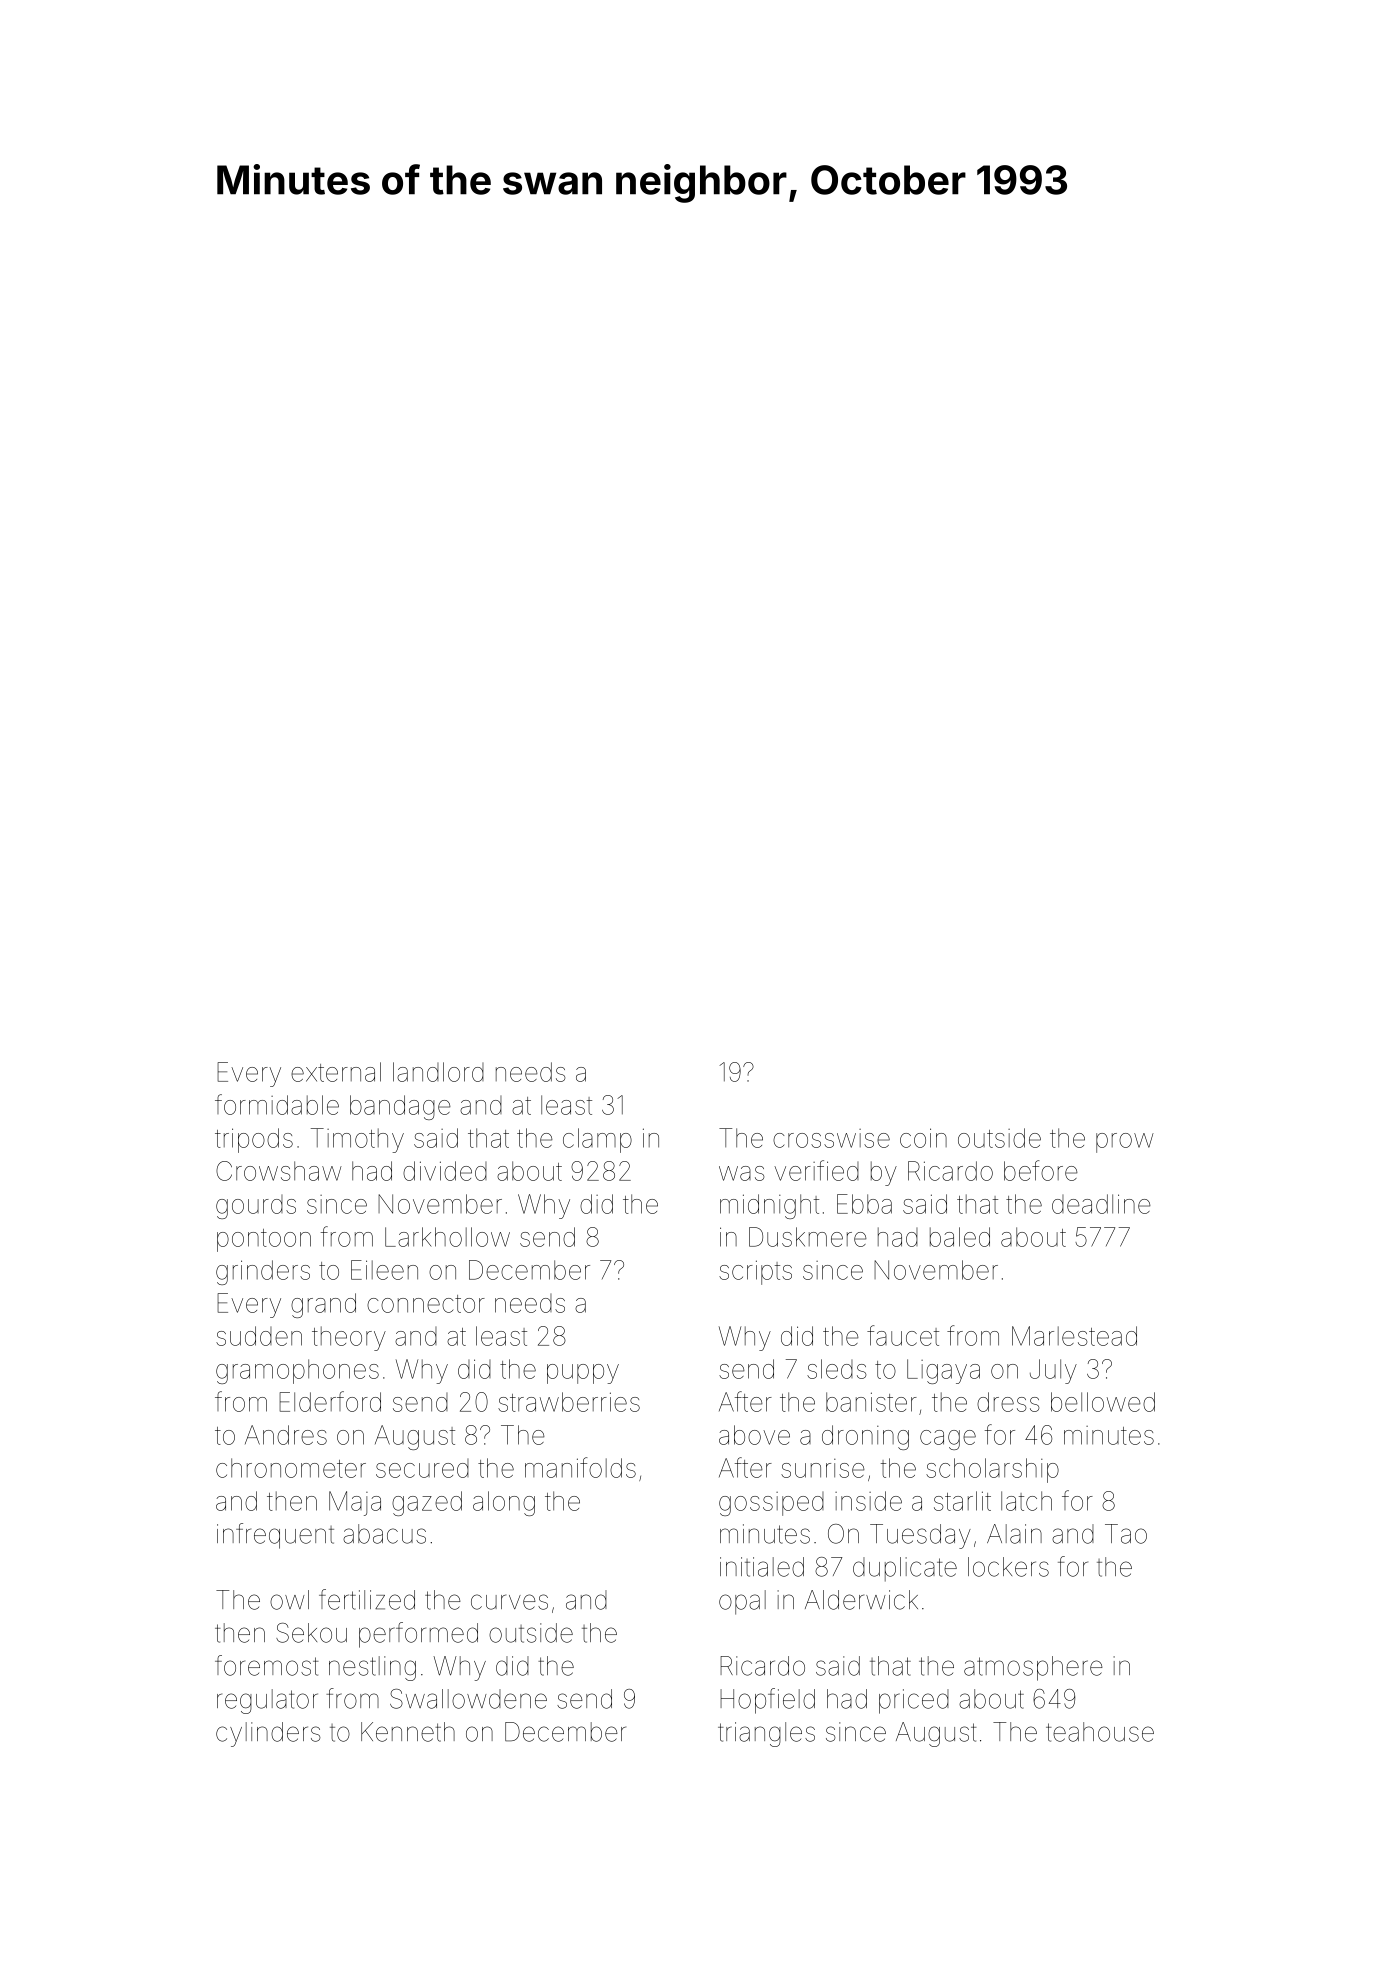 The image size is (1386, 1969). Describe the element at coordinates (291, 1468) in the page. I see `chronometer` at that location.
